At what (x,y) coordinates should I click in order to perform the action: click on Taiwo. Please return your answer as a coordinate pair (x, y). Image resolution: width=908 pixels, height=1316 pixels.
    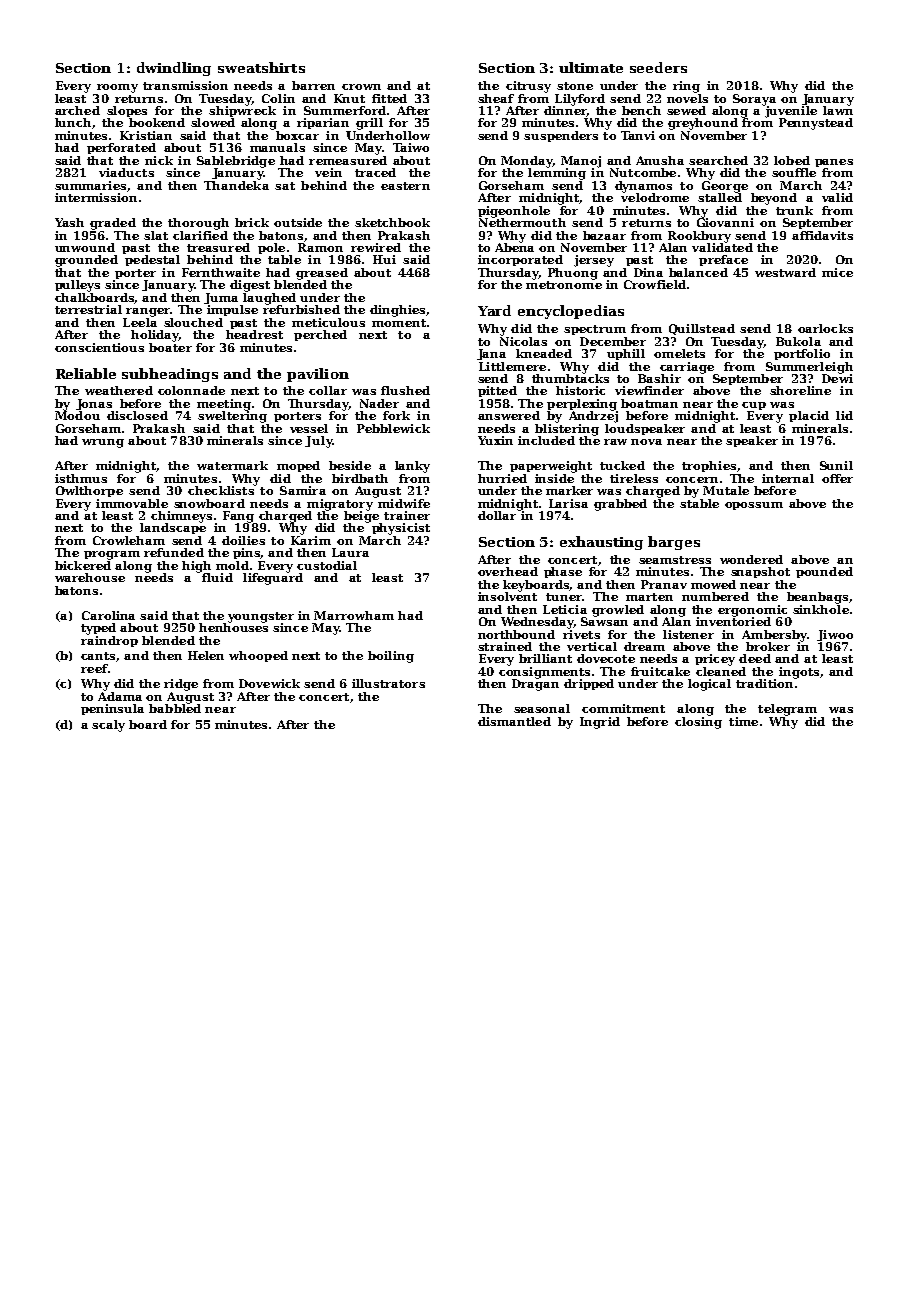
    Looking at the image, I should click on (411, 147).
